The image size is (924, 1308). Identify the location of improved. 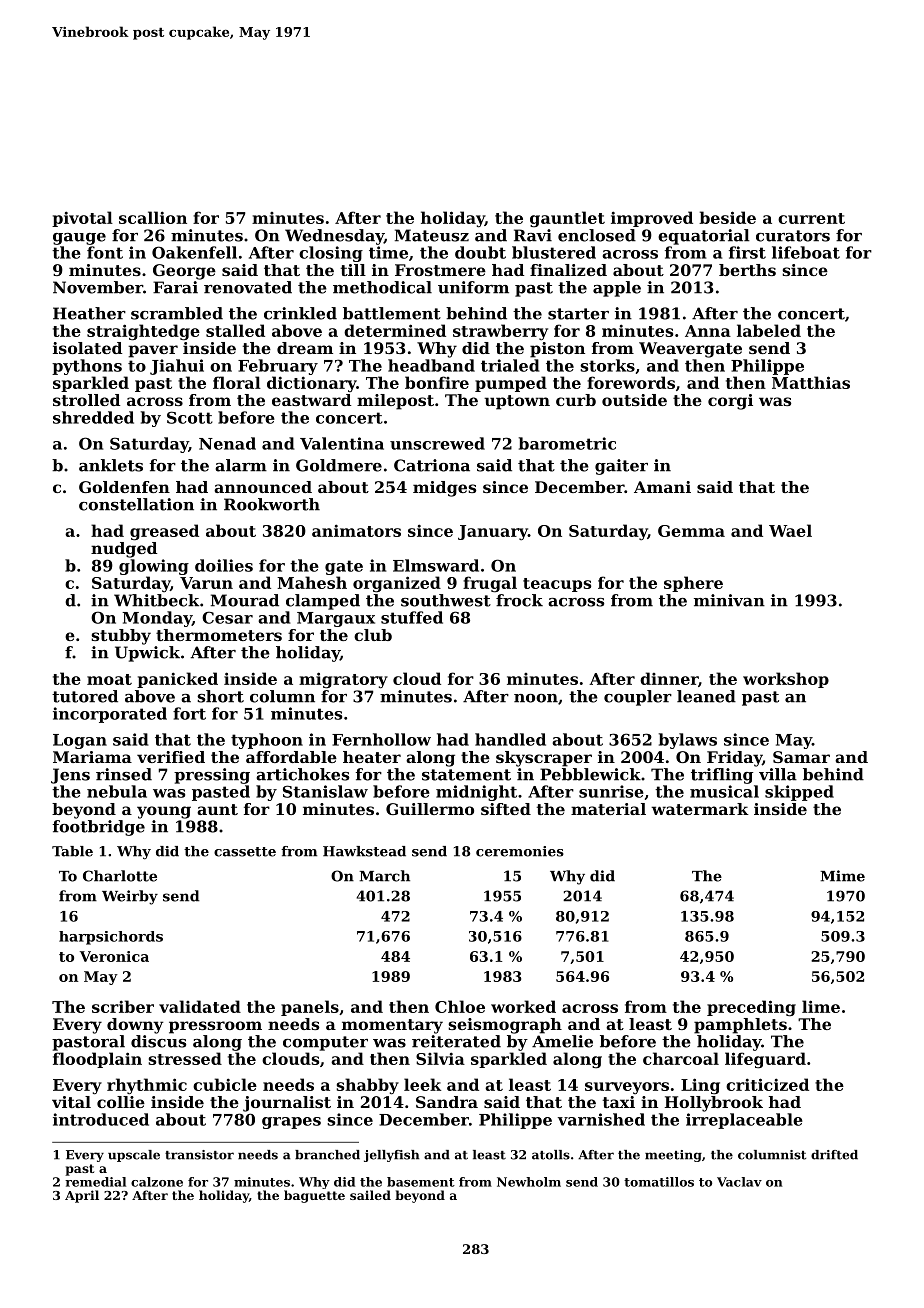
(652, 219).
